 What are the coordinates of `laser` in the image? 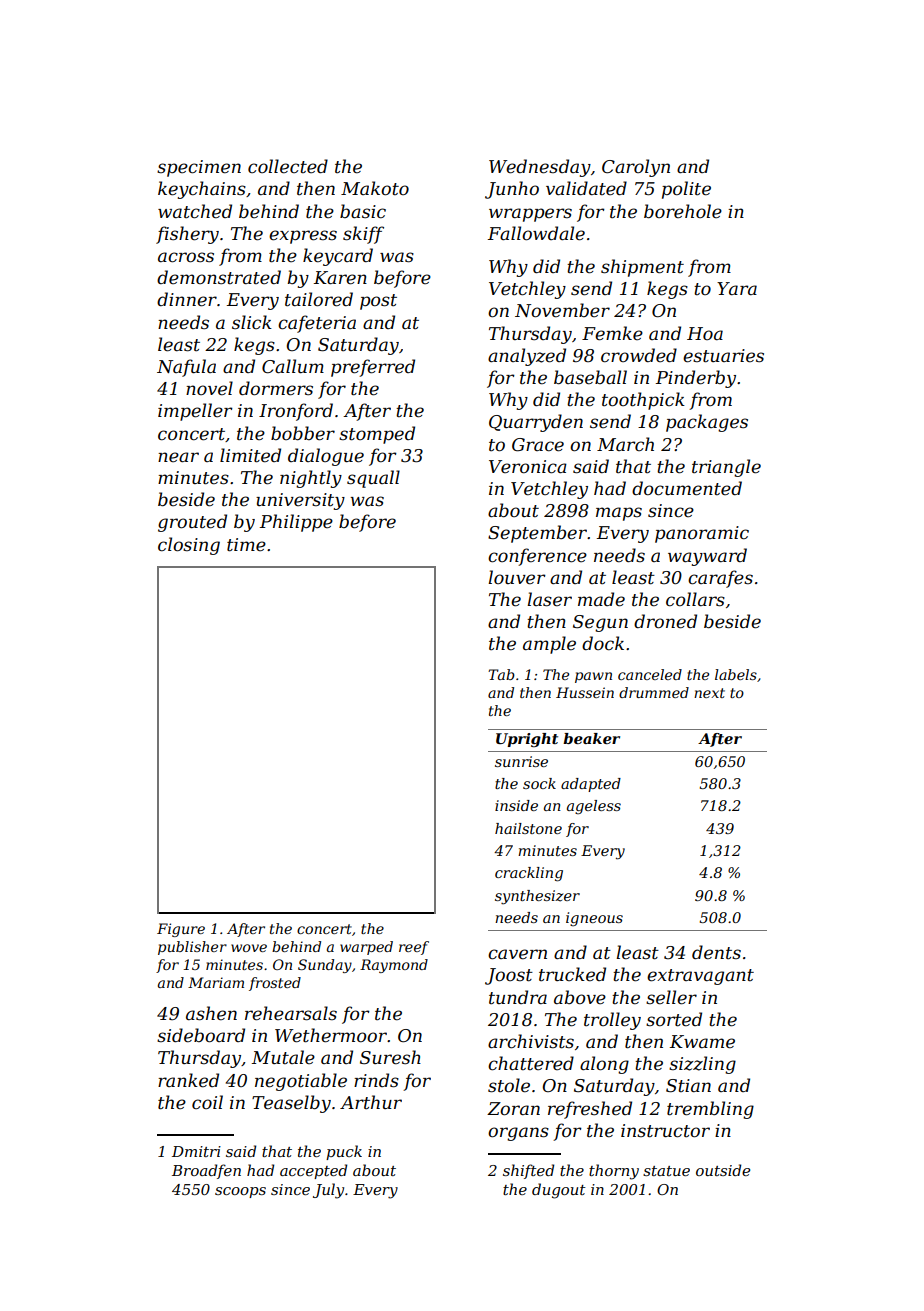 It's located at (549, 599).
